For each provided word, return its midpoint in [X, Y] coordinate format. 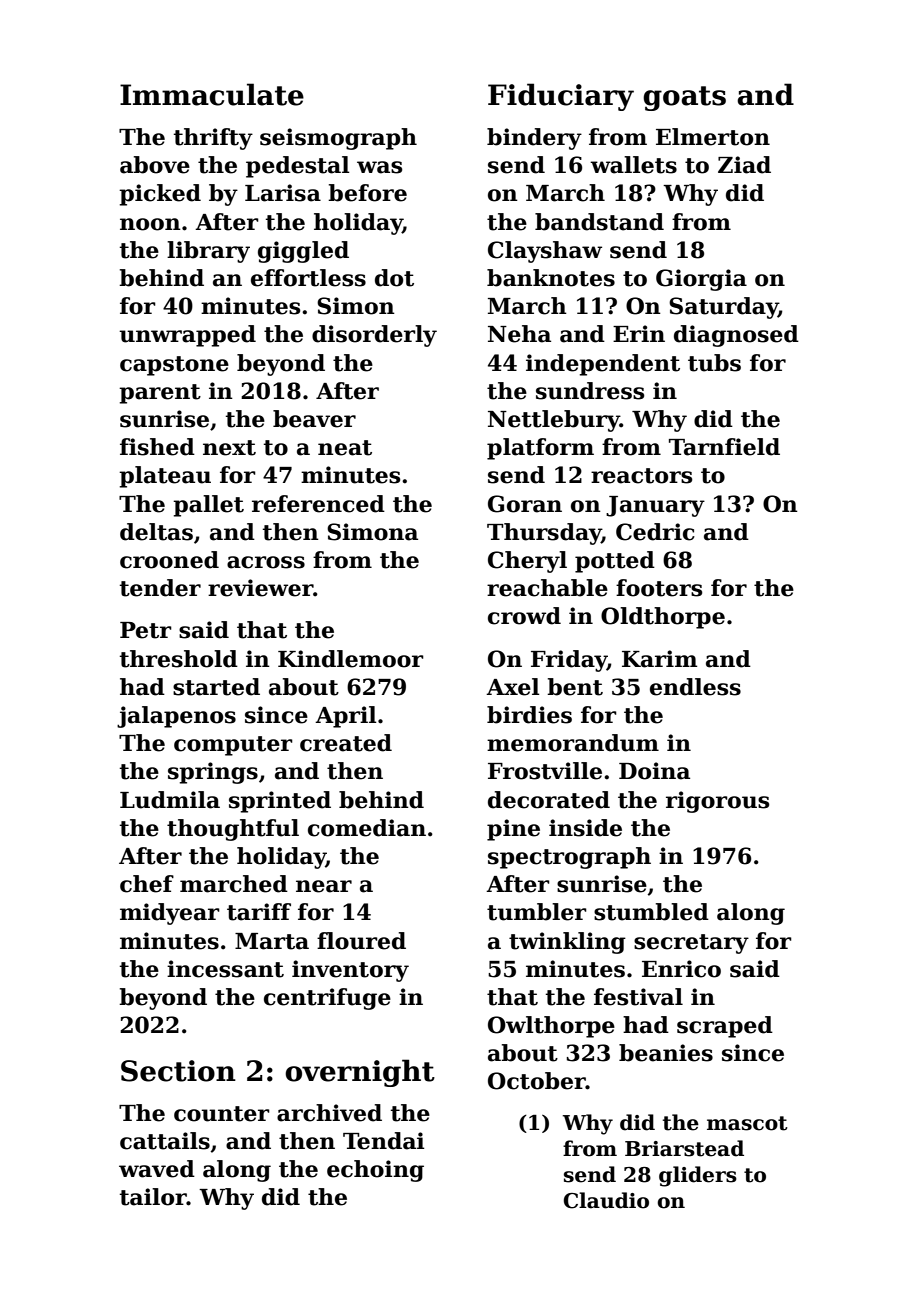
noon [150, 224]
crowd [524, 616]
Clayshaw [545, 252]
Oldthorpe [663, 618]
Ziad [744, 165]
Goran [525, 504]
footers [659, 588]
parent [160, 394]
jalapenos [176, 717]
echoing [375, 1171]
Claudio [606, 1200]
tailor [153, 1197]
